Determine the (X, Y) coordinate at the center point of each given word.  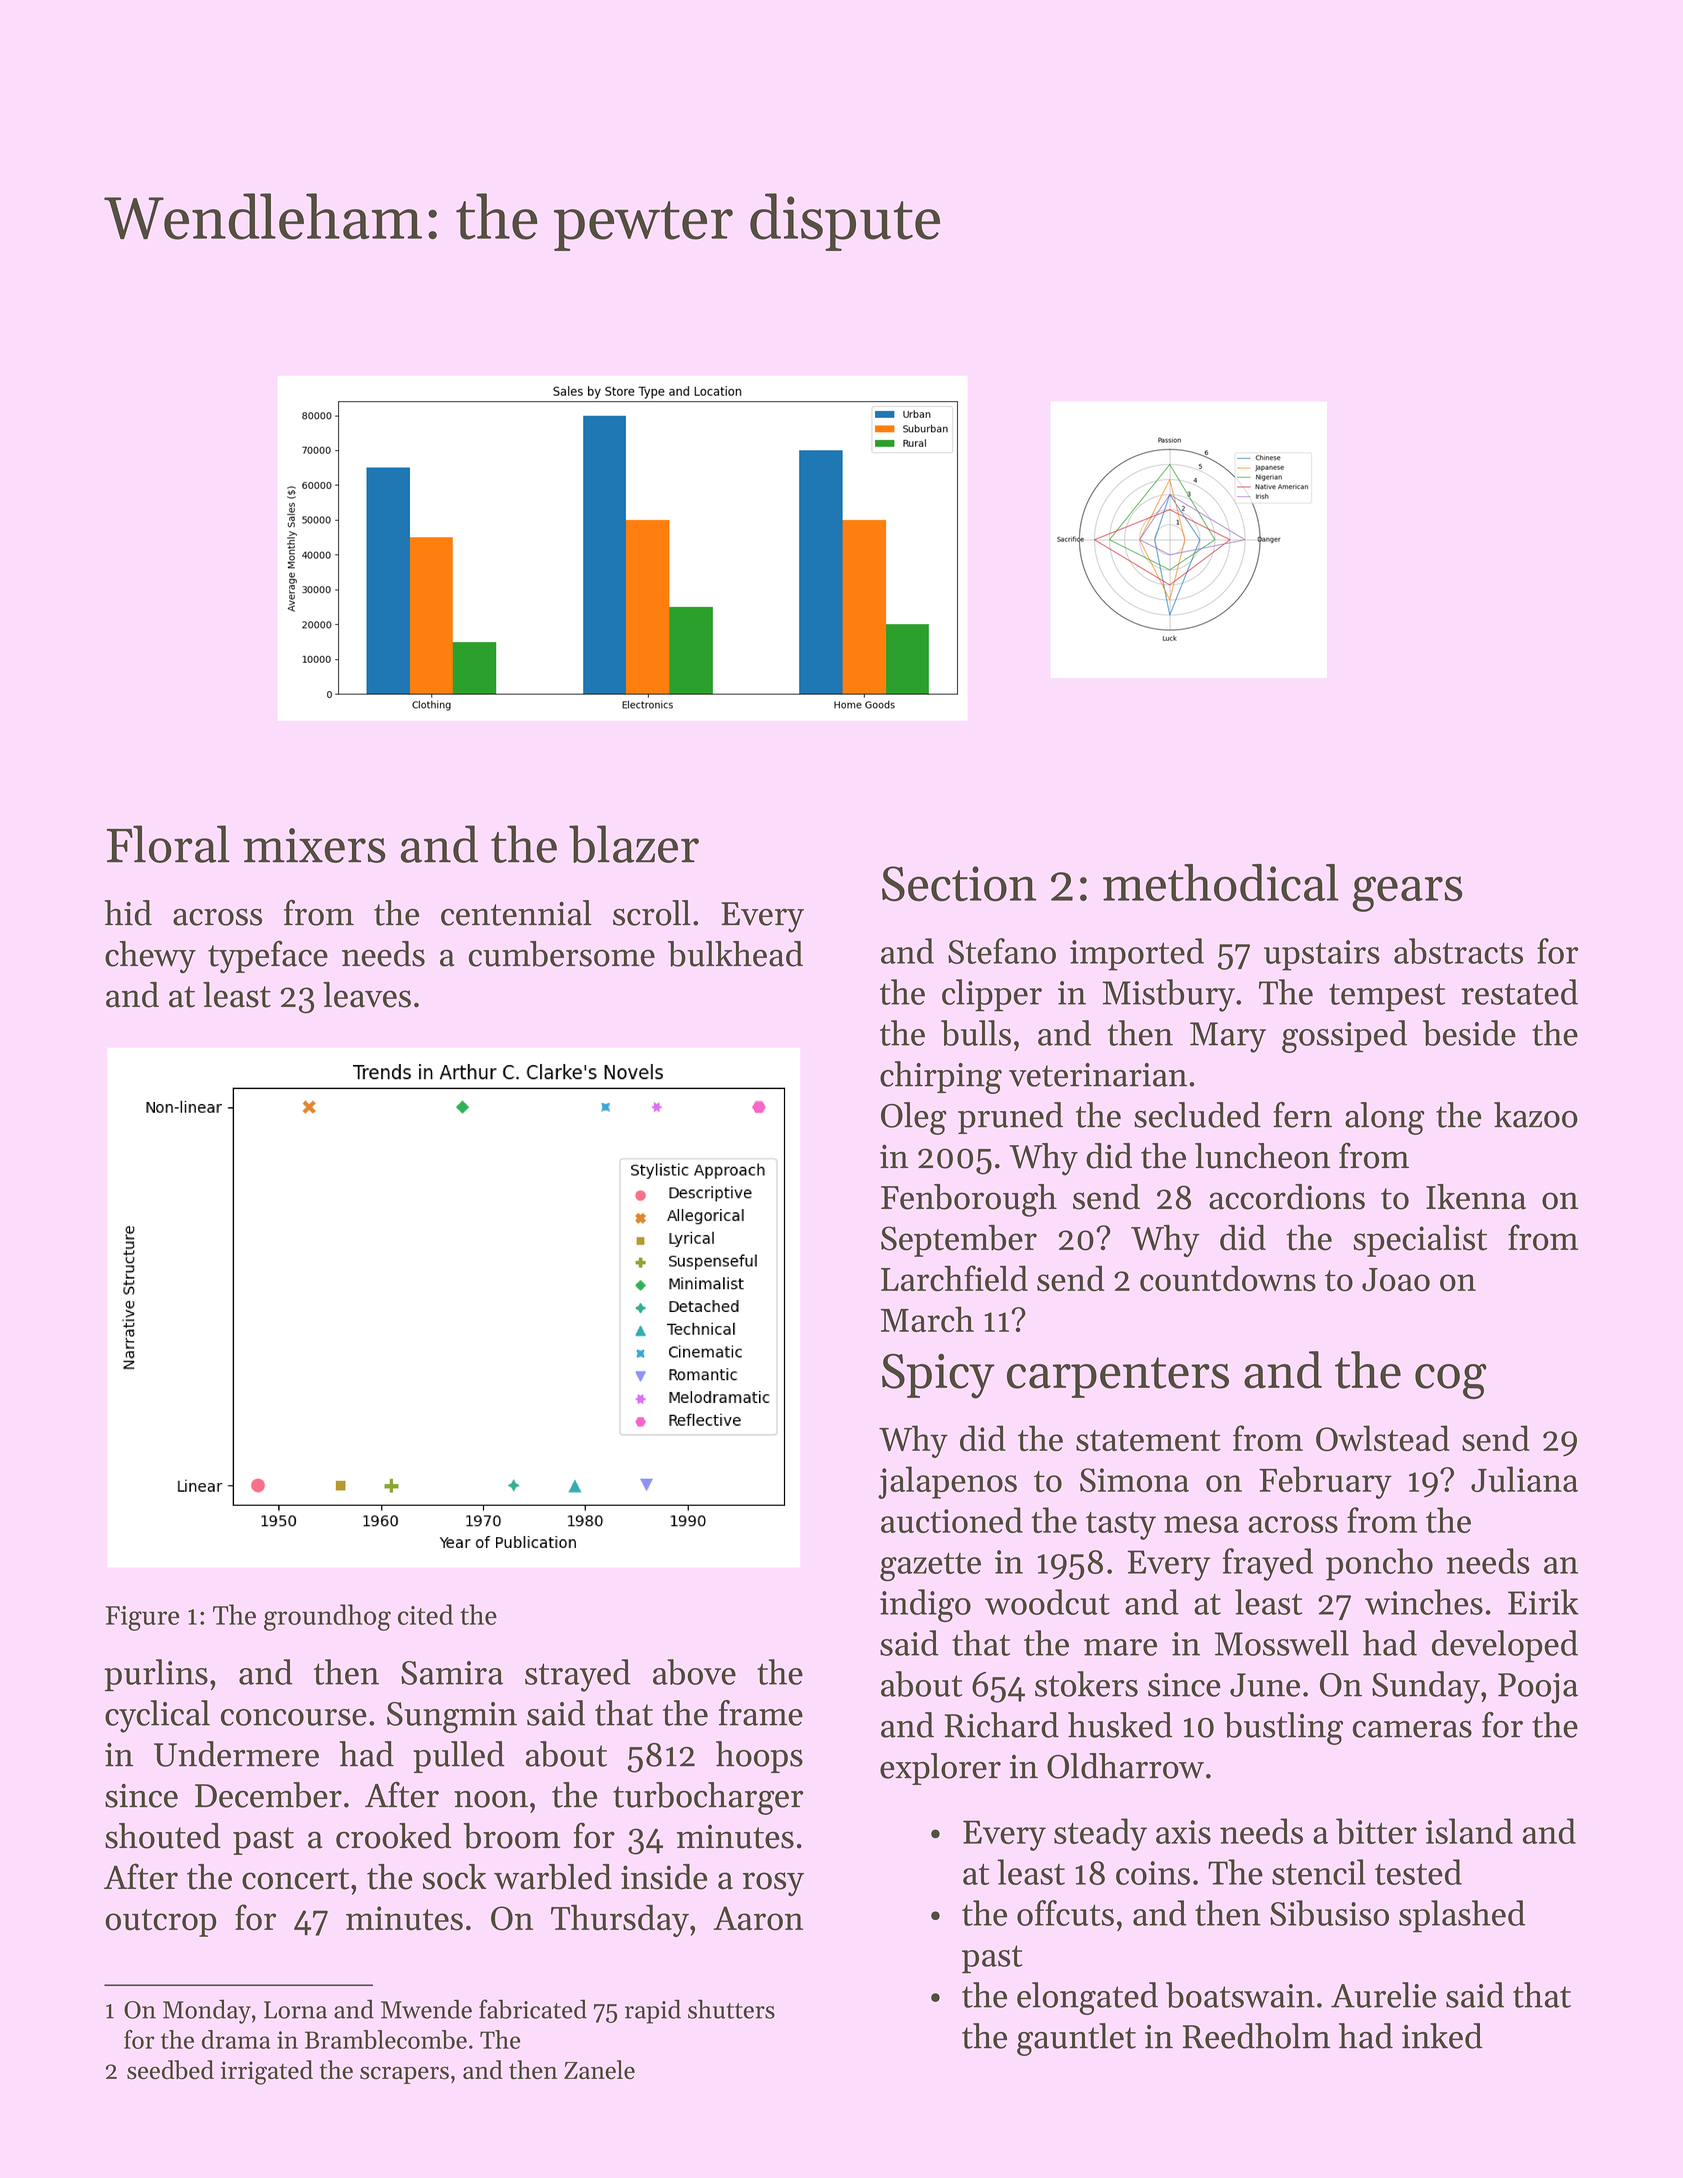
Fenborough (969, 1200)
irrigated (267, 2072)
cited (425, 1614)
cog (1451, 1381)
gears (1407, 894)
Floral (168, 844)
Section (959, 884)
